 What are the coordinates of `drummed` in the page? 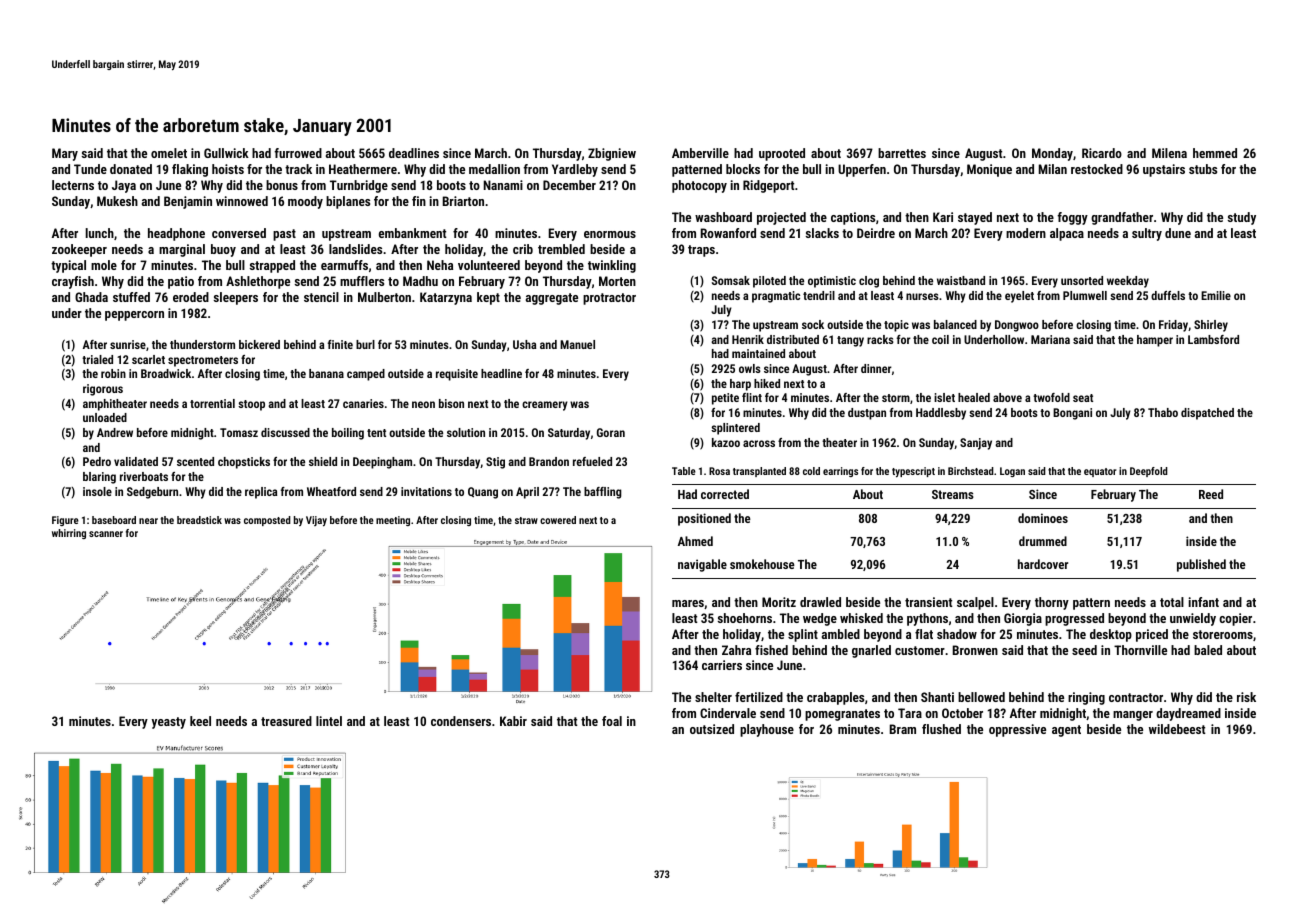 It's located at (1043, 541).
